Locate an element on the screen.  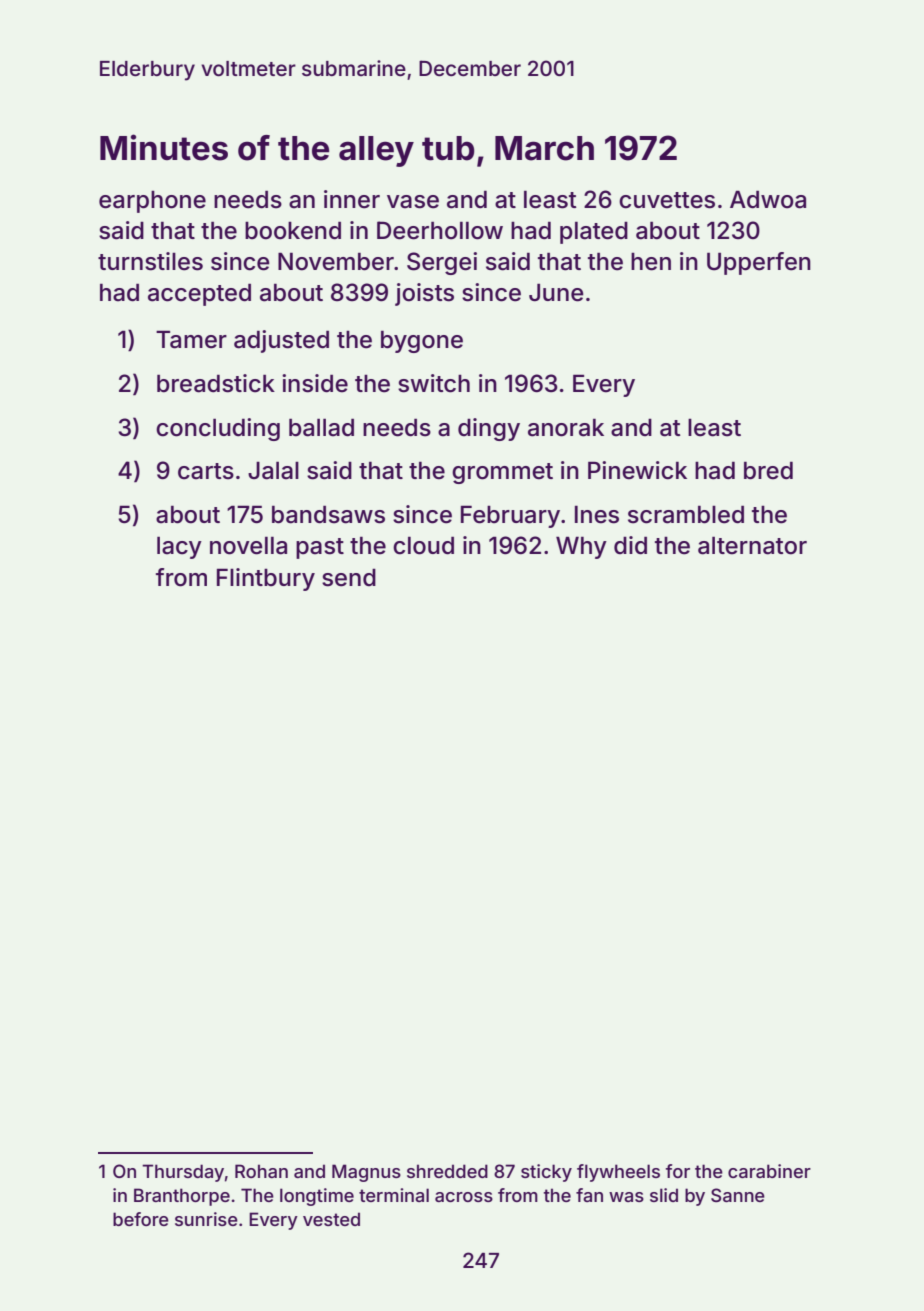
Flintbury is located at coordinates (266, 579).
